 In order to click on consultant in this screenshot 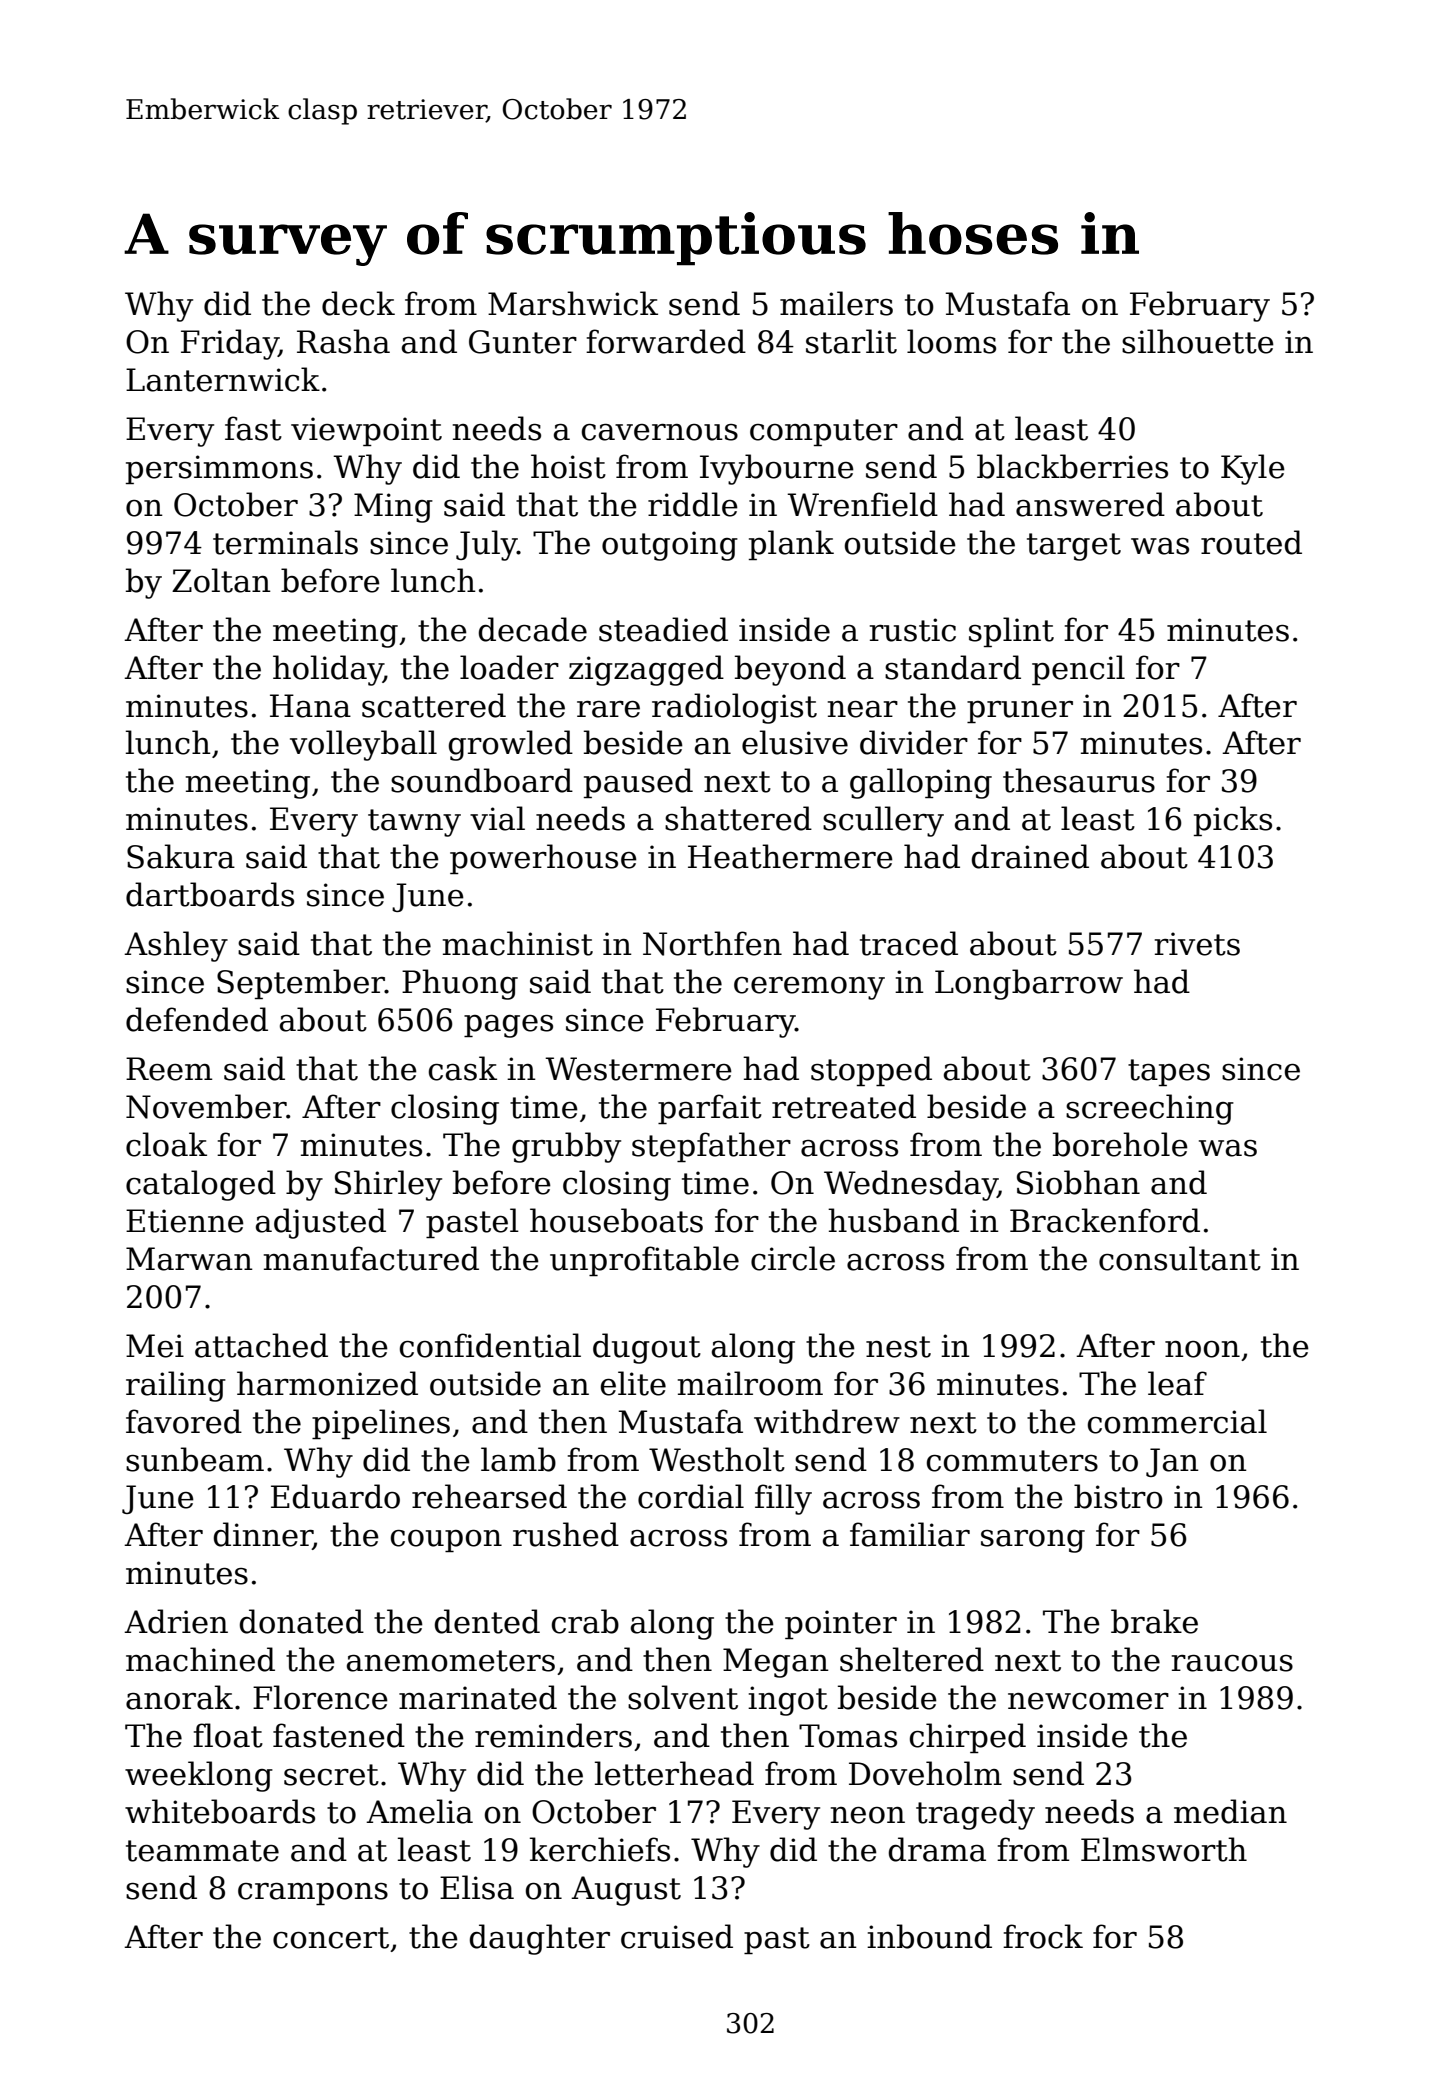, I will do `click(1180, 1258)`.
